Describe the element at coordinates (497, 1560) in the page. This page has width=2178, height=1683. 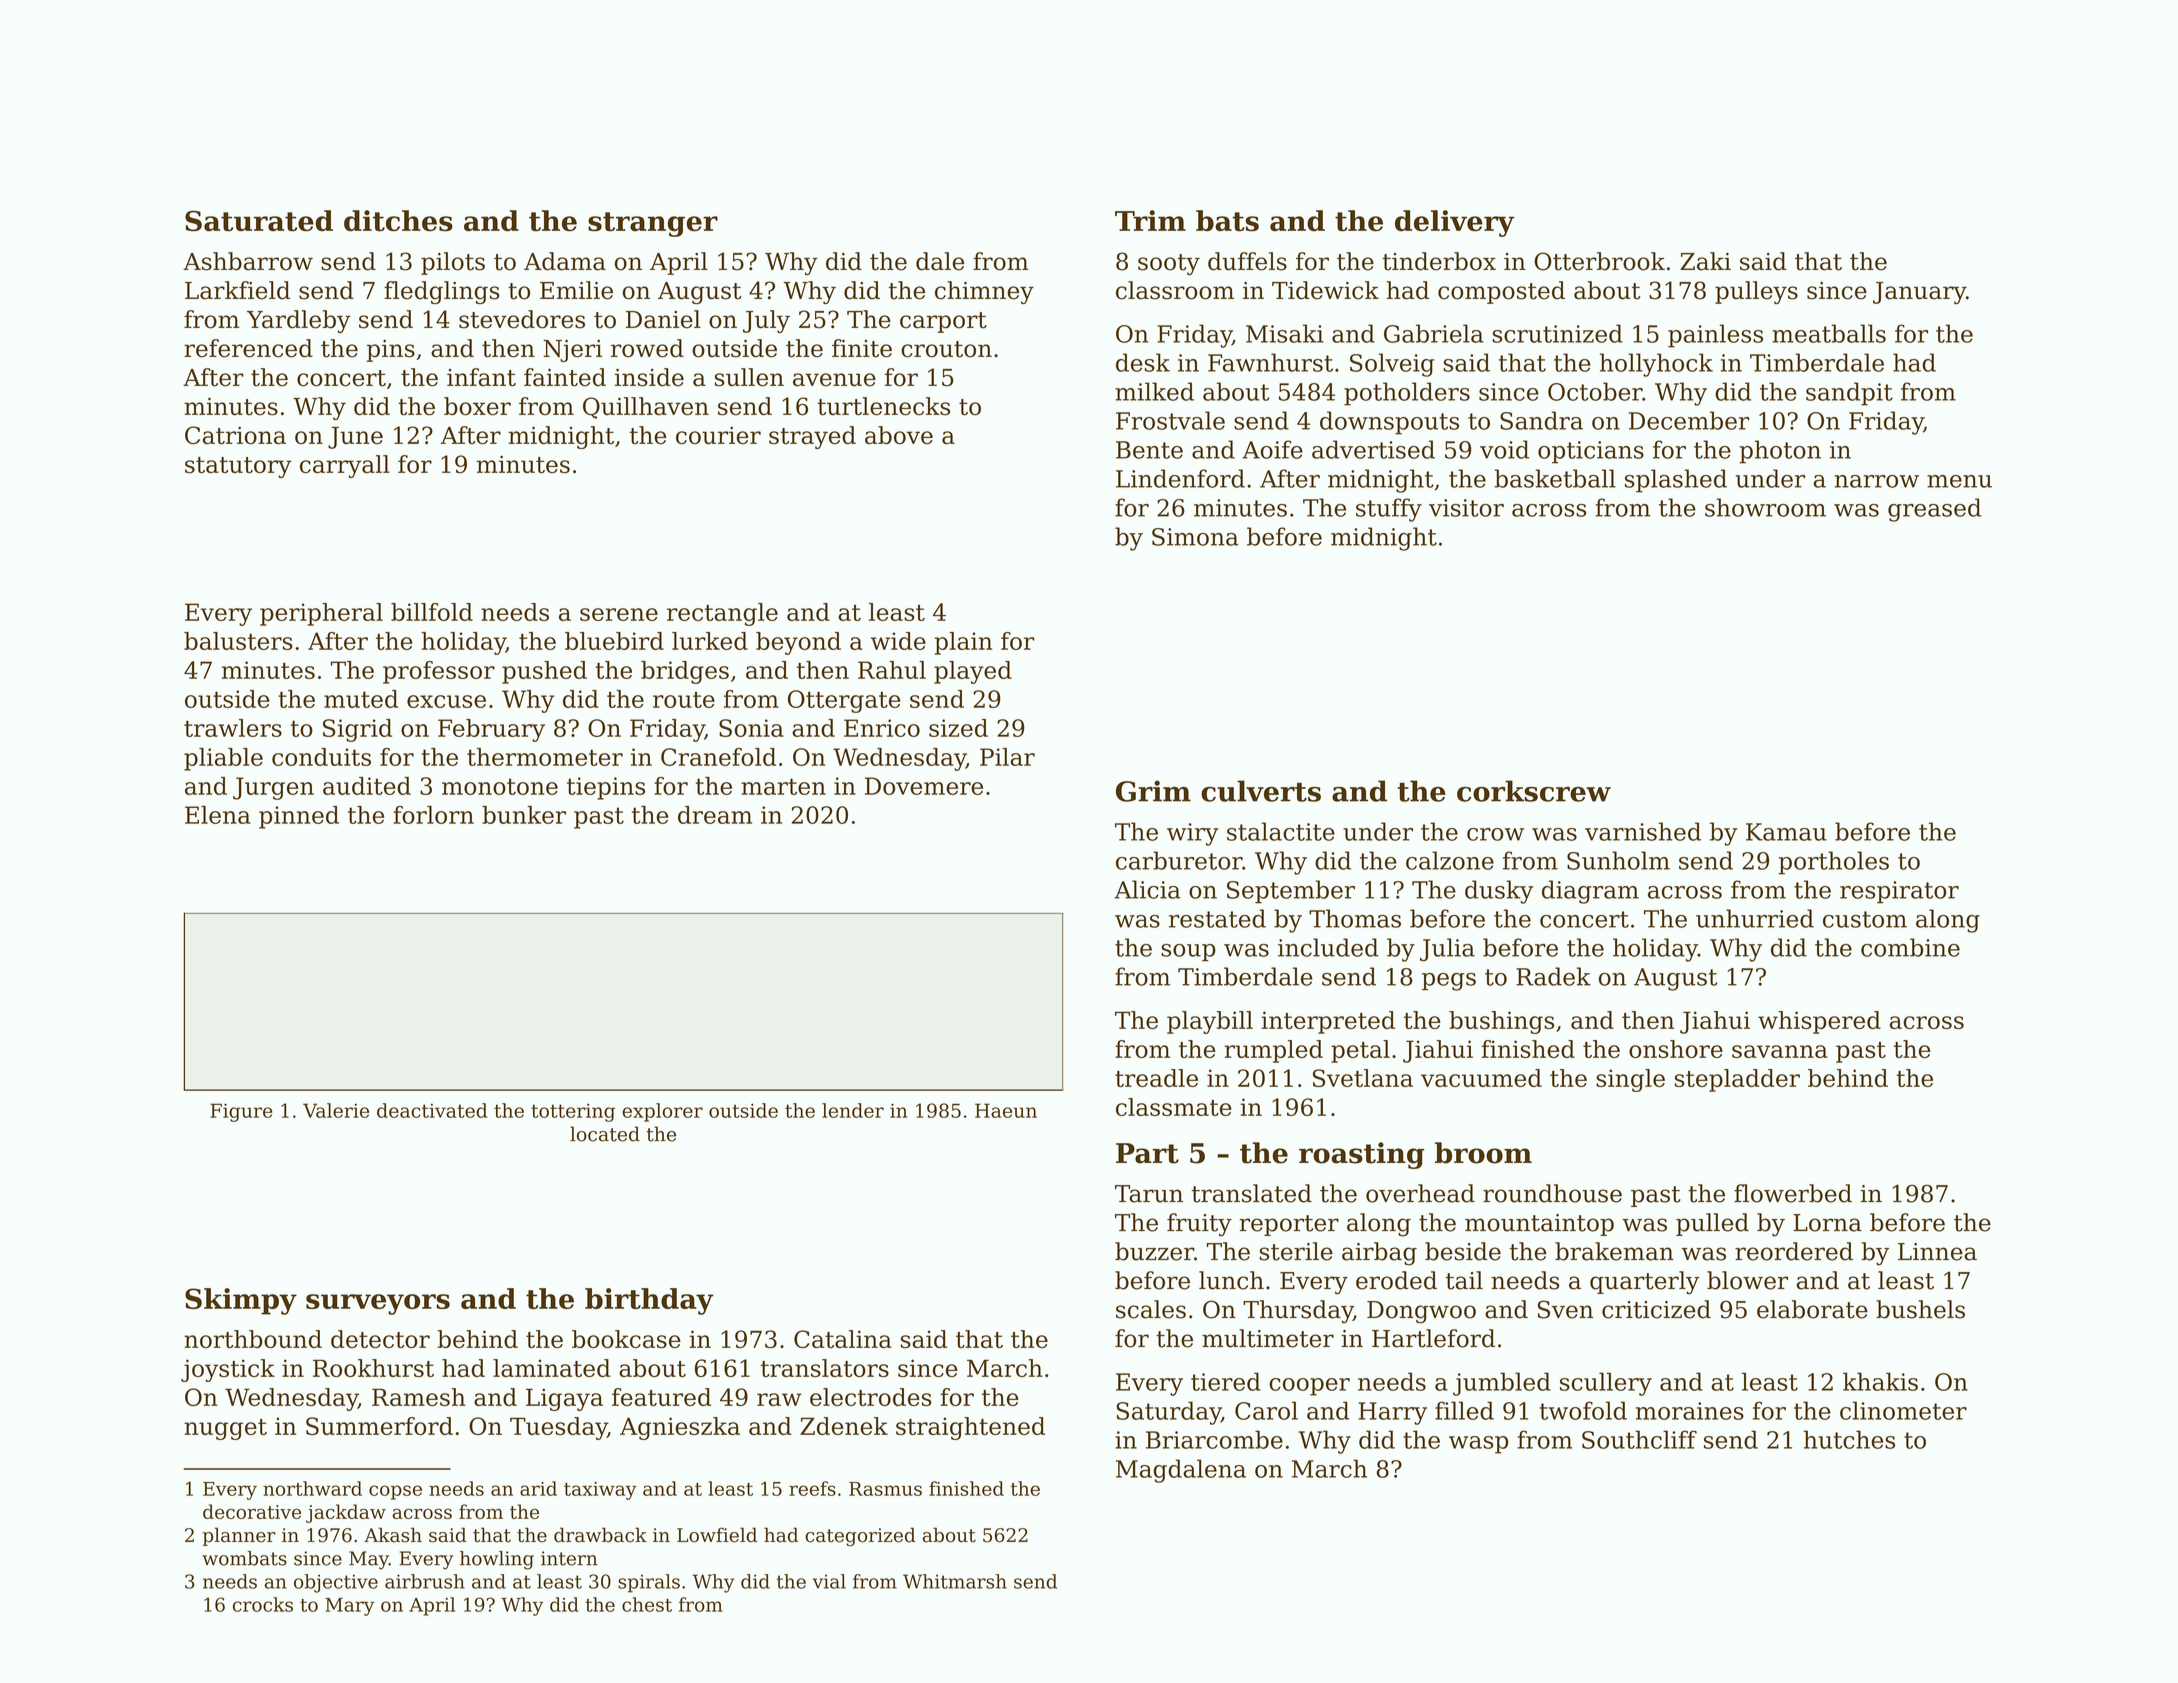
I see `howling` at that location.
